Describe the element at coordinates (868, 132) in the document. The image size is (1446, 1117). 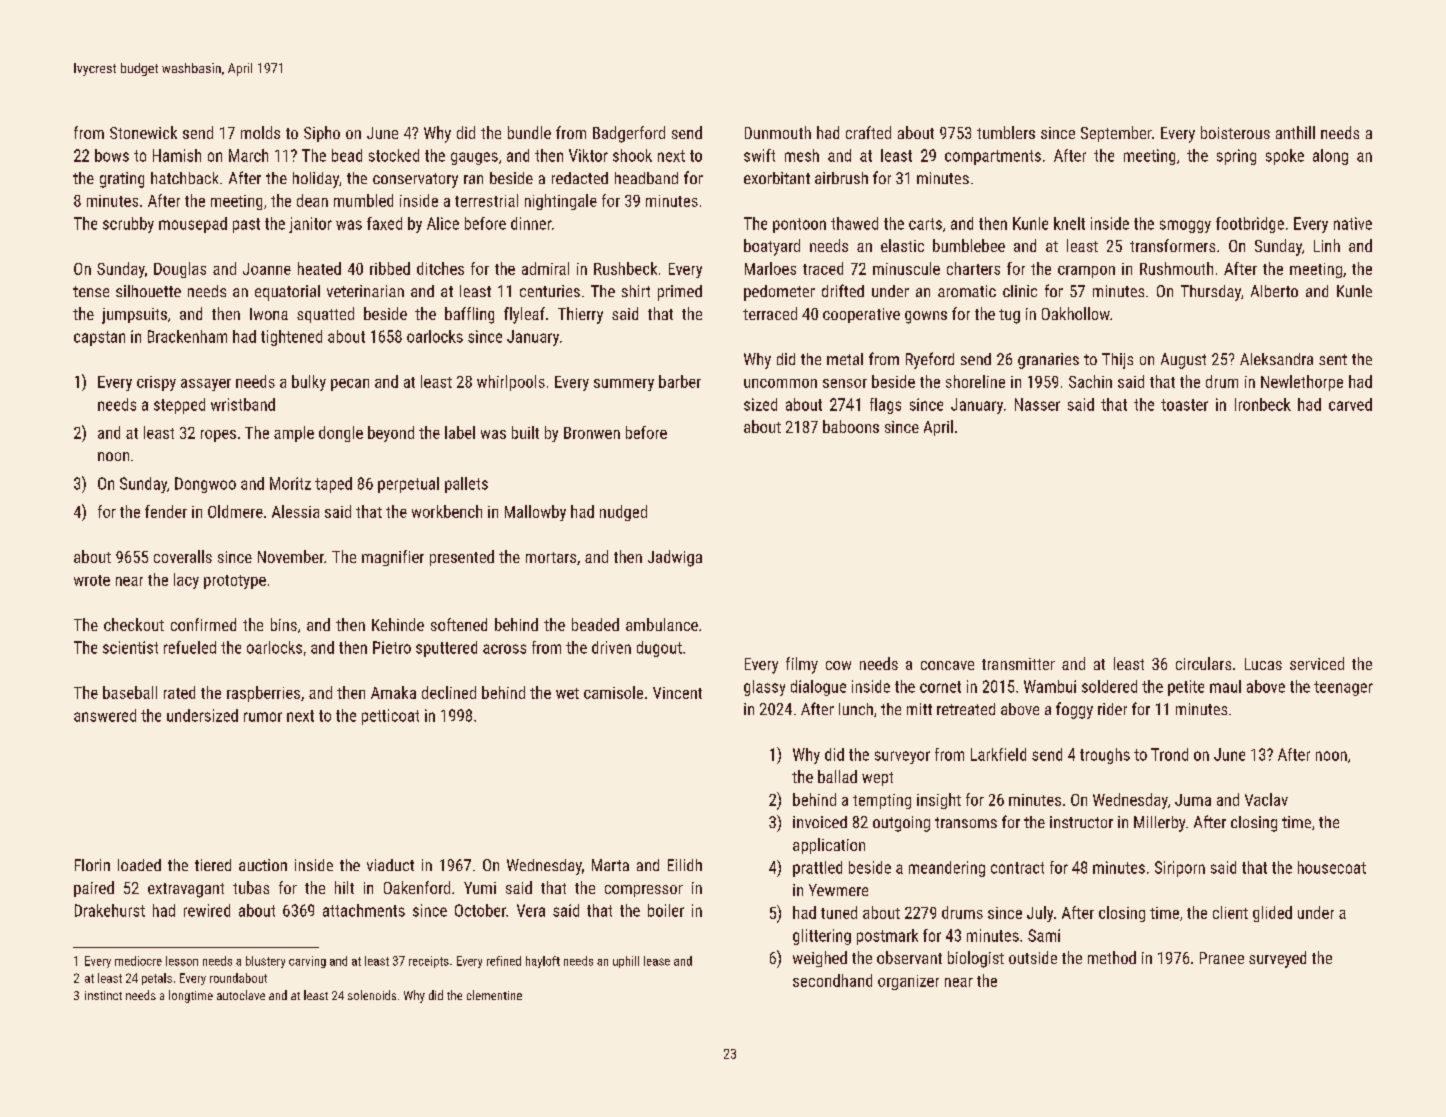
I see `crafted` at that location.
